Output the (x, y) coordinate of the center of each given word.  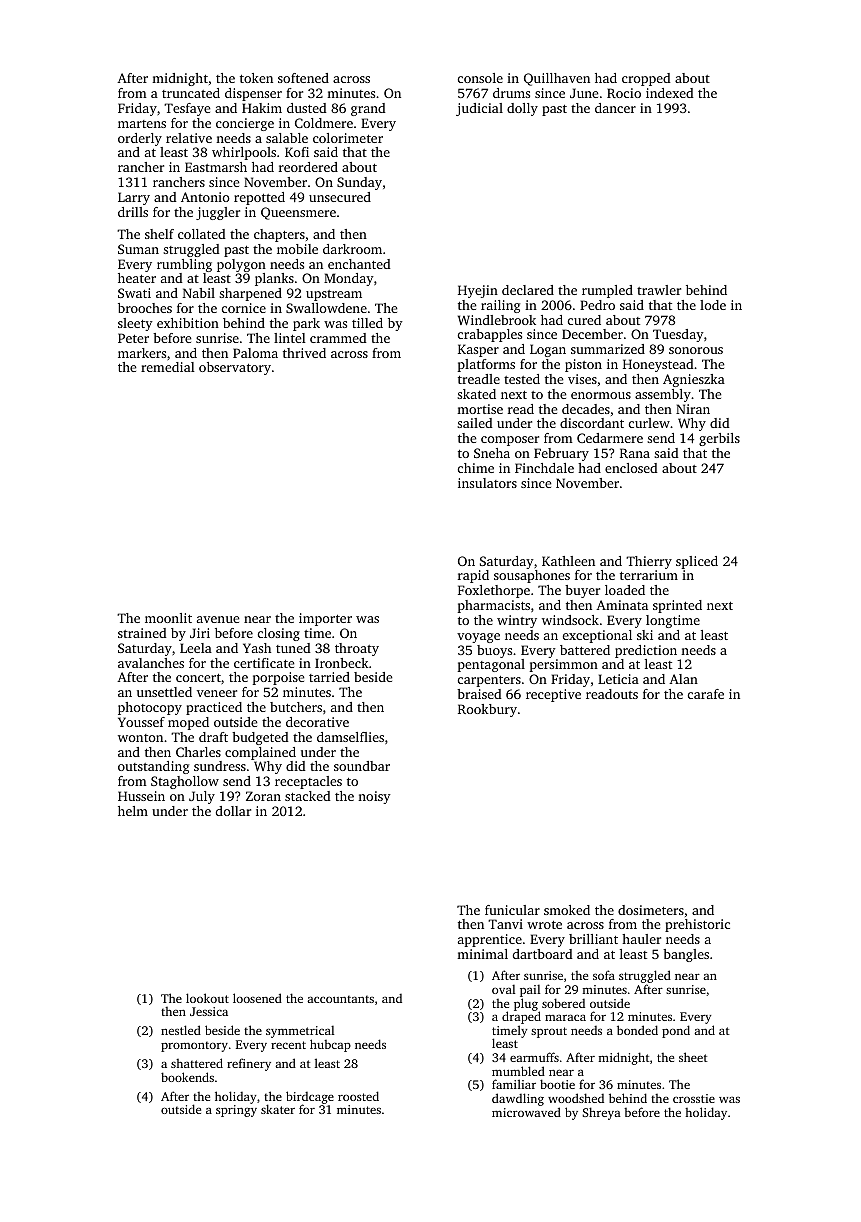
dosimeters (651, 910)
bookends (187, 1077)
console (480, 78)
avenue (218, 619)
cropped (646, 79)
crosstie (694, 1098)
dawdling (518, 1099)
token (256, 78)
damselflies (350, 737)
